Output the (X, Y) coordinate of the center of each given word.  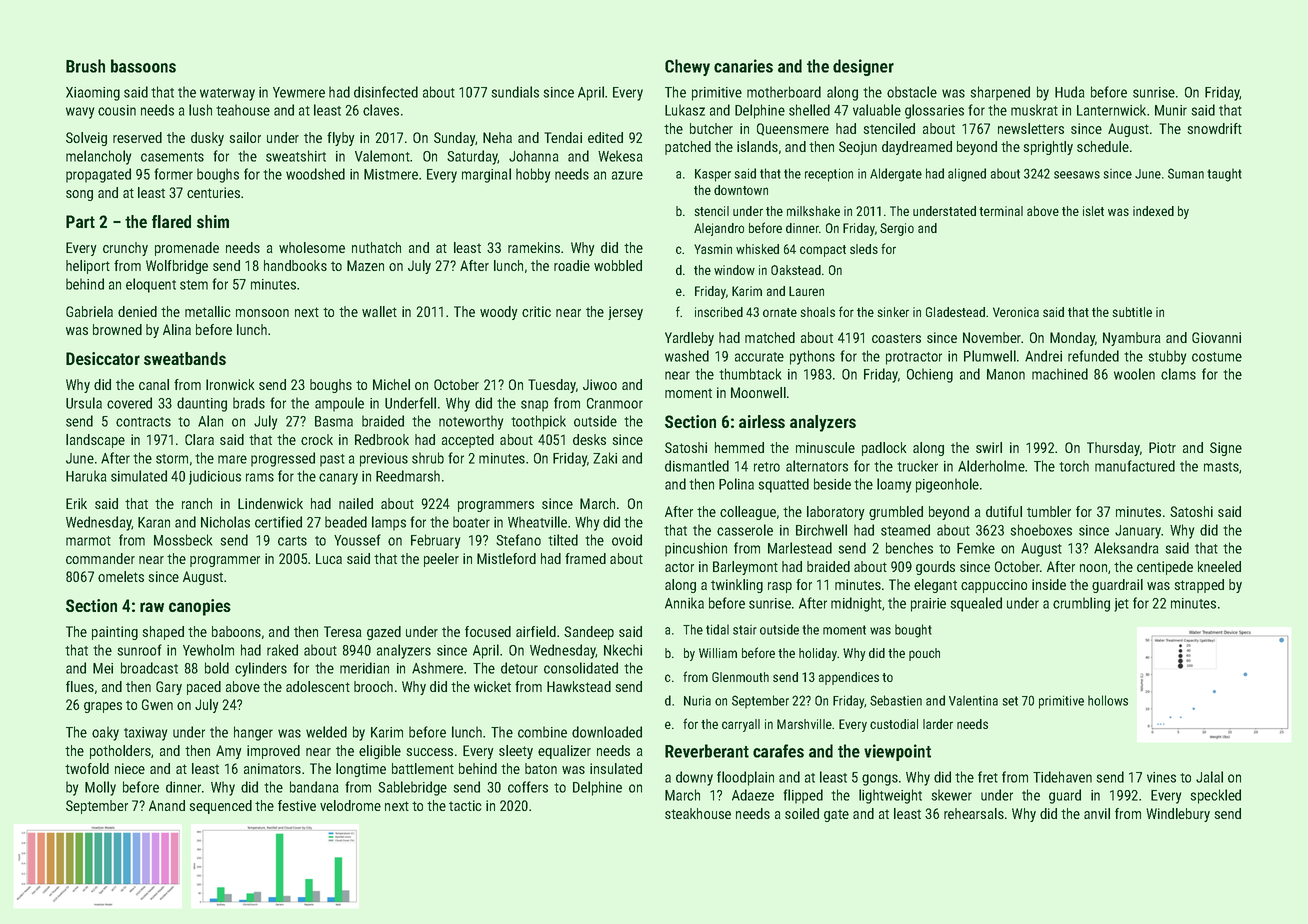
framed (585, 558)
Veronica (1016, 312)
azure (627, 175)
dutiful (1004, 511)
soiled (802, 813)
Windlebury (1178, 815)
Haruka (86, 476)
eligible (380, 752)
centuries (213, 192)
